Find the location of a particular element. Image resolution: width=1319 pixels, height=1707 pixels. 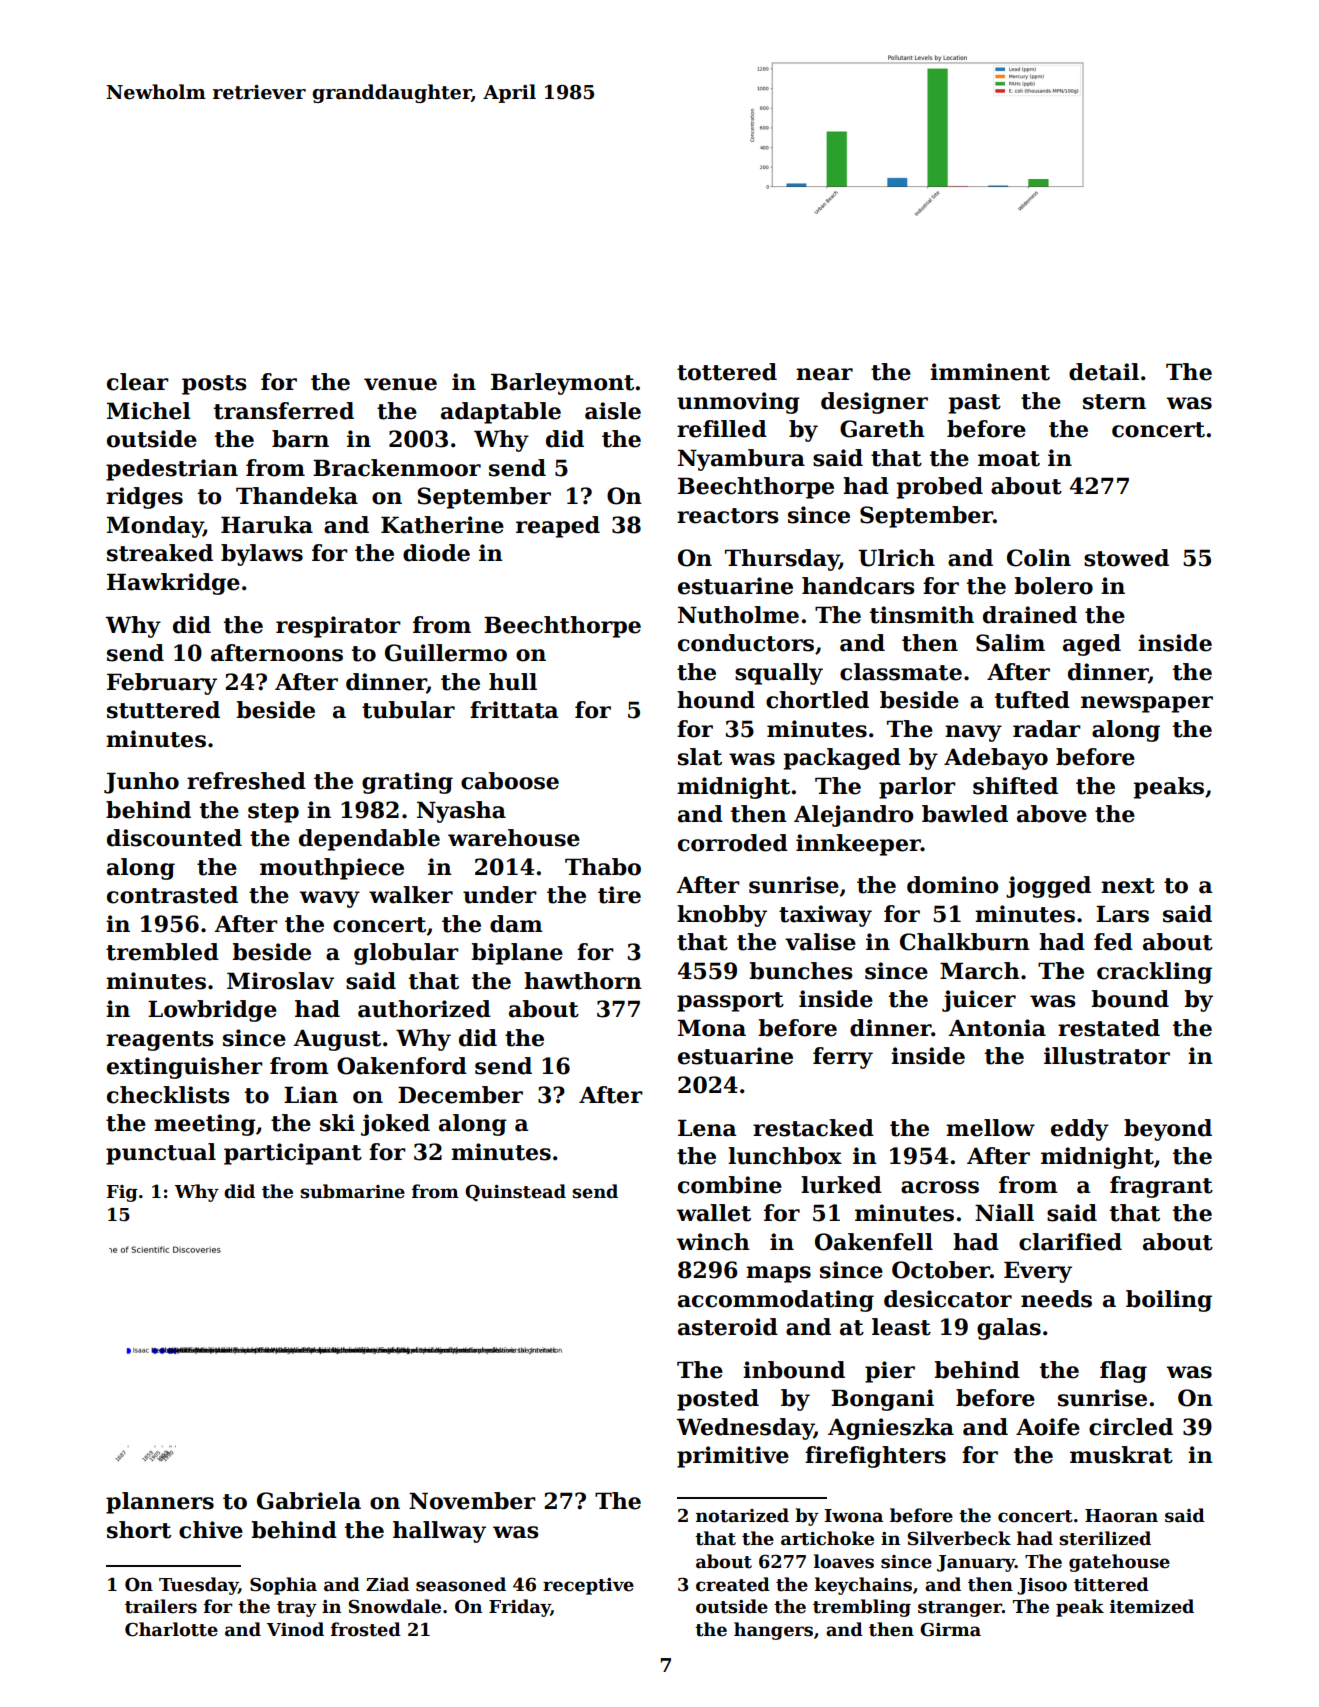

reaped is located at coordinates (558, 527).
